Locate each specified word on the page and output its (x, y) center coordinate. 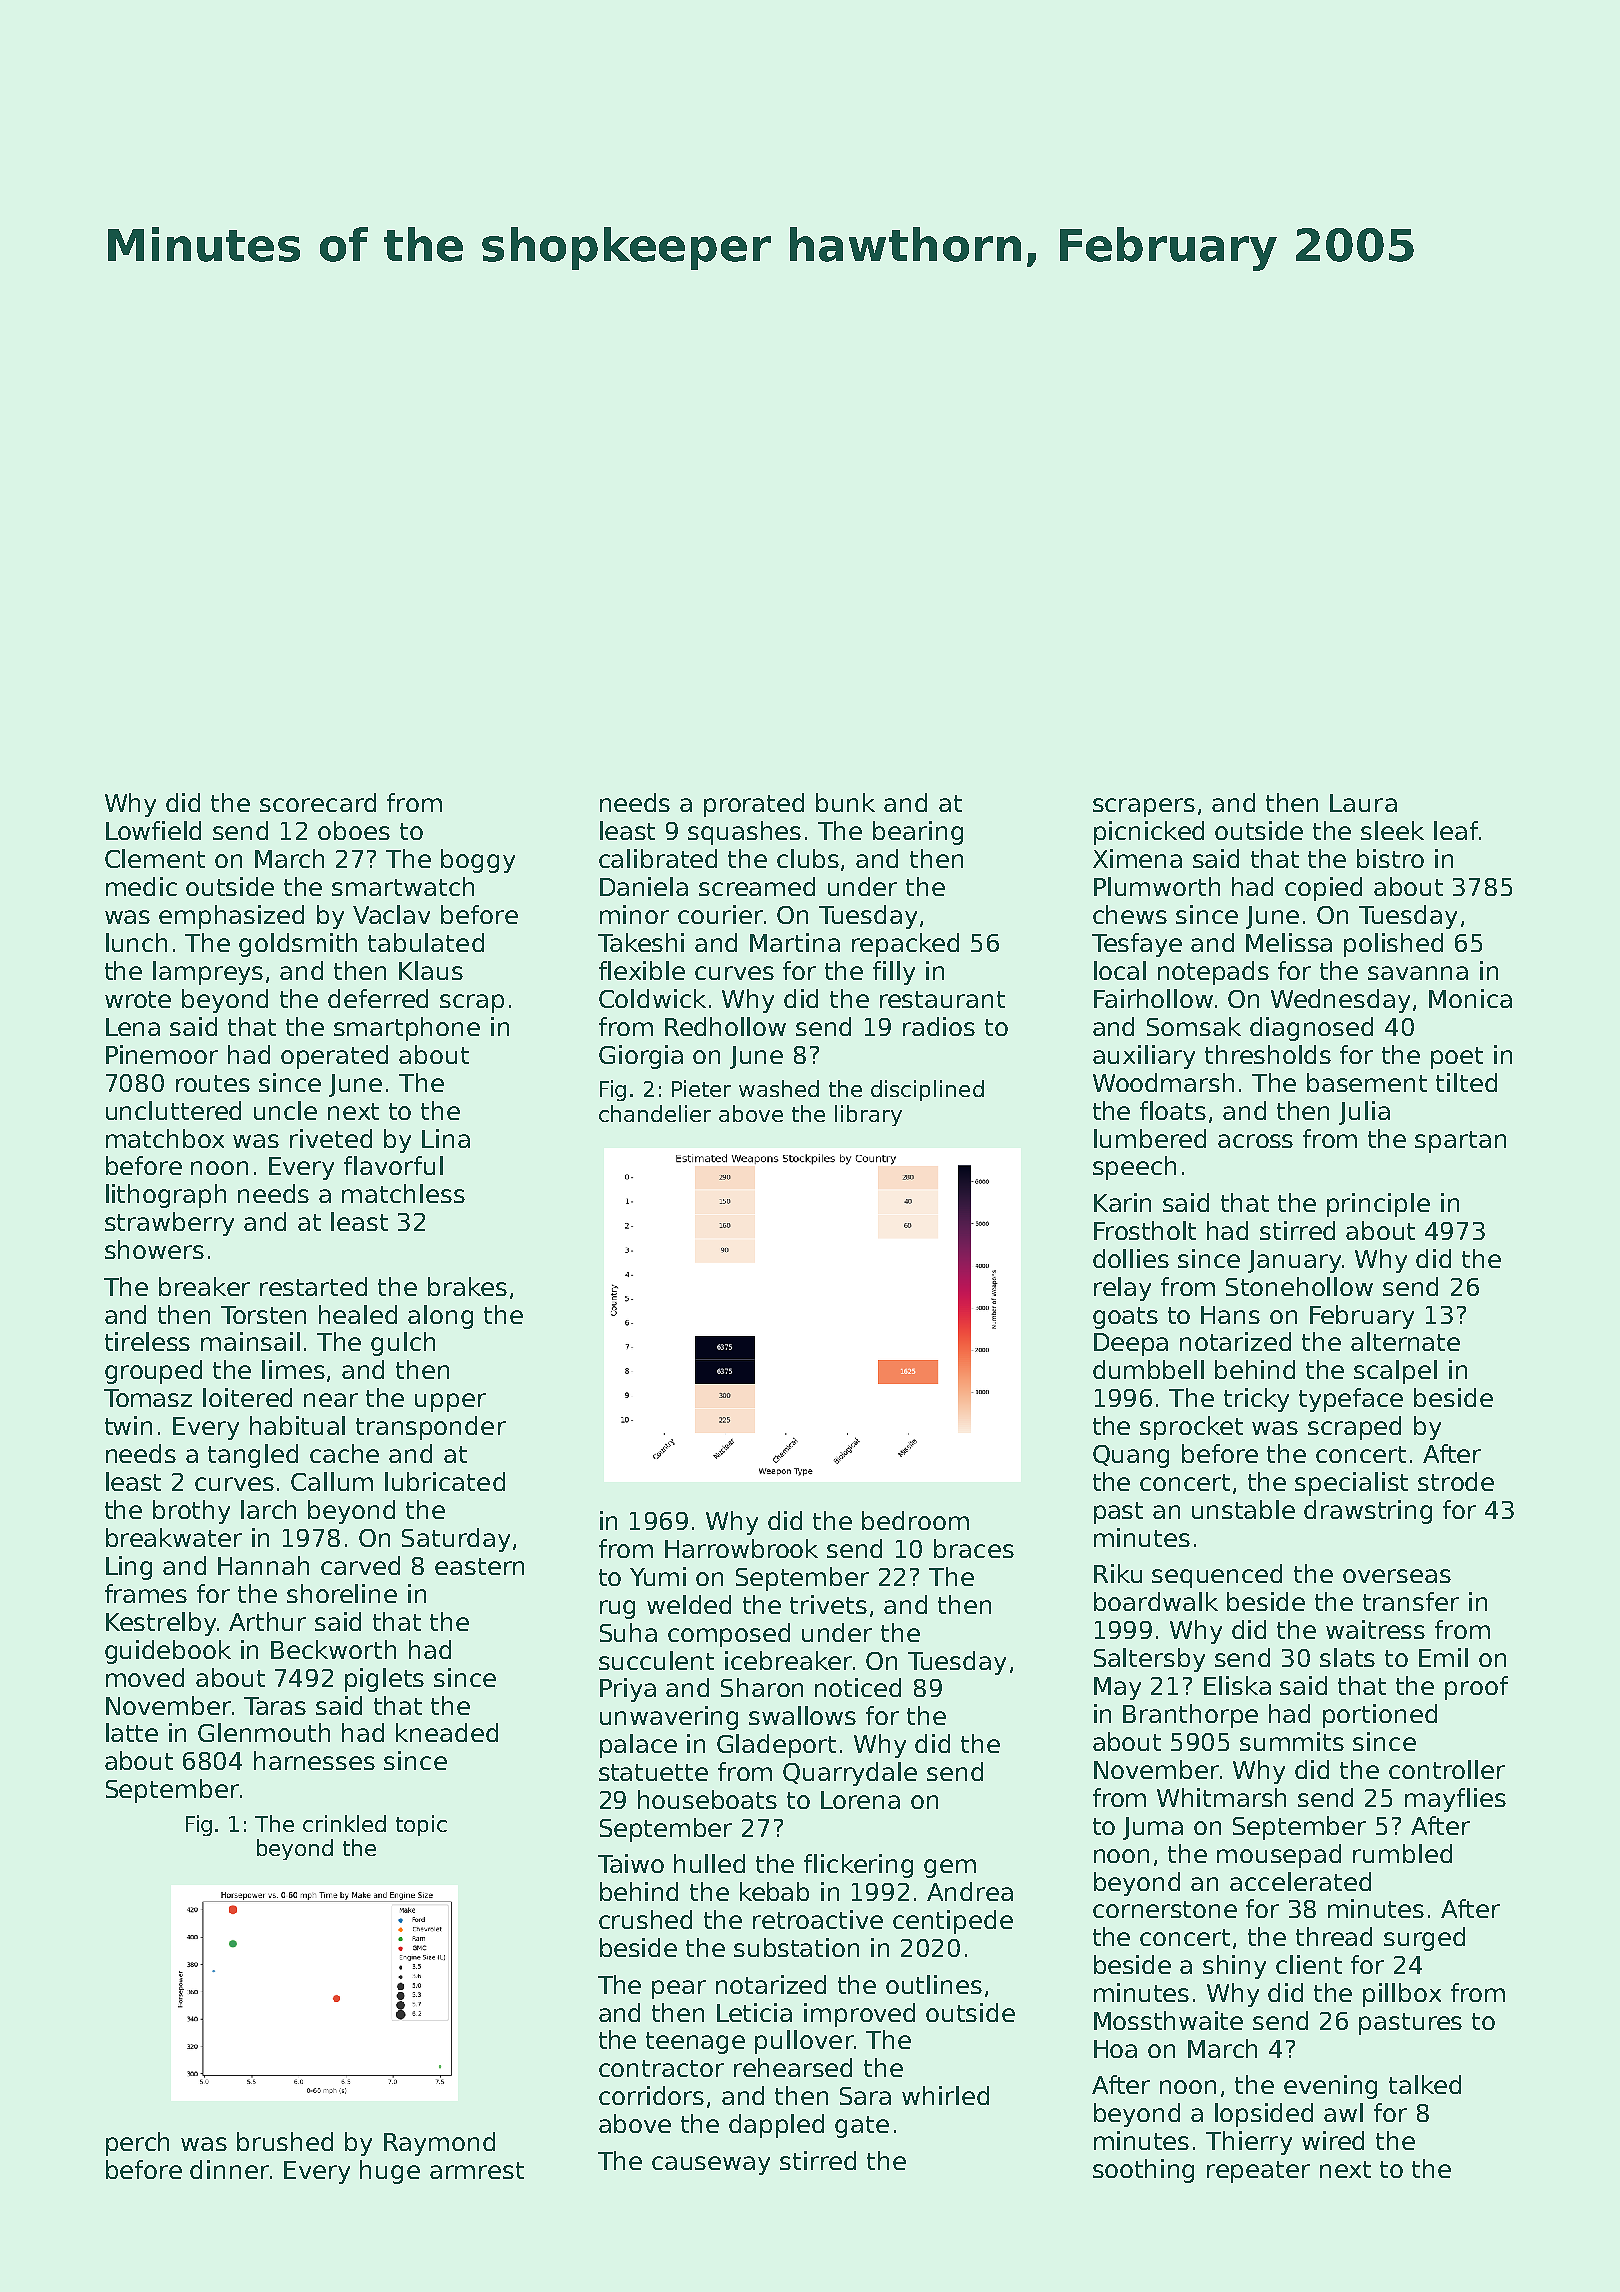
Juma (1153, 1828)
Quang (1131, 1456)
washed (779, 1088)
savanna (1418, 973)
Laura (1363, 803)
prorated (754, 805)
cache (344, 1453)
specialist (1351, 1484)
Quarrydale (850, 1774)
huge (390, 2172)
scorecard (318, 802)
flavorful (393, 1165)
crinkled (344, 1823)
